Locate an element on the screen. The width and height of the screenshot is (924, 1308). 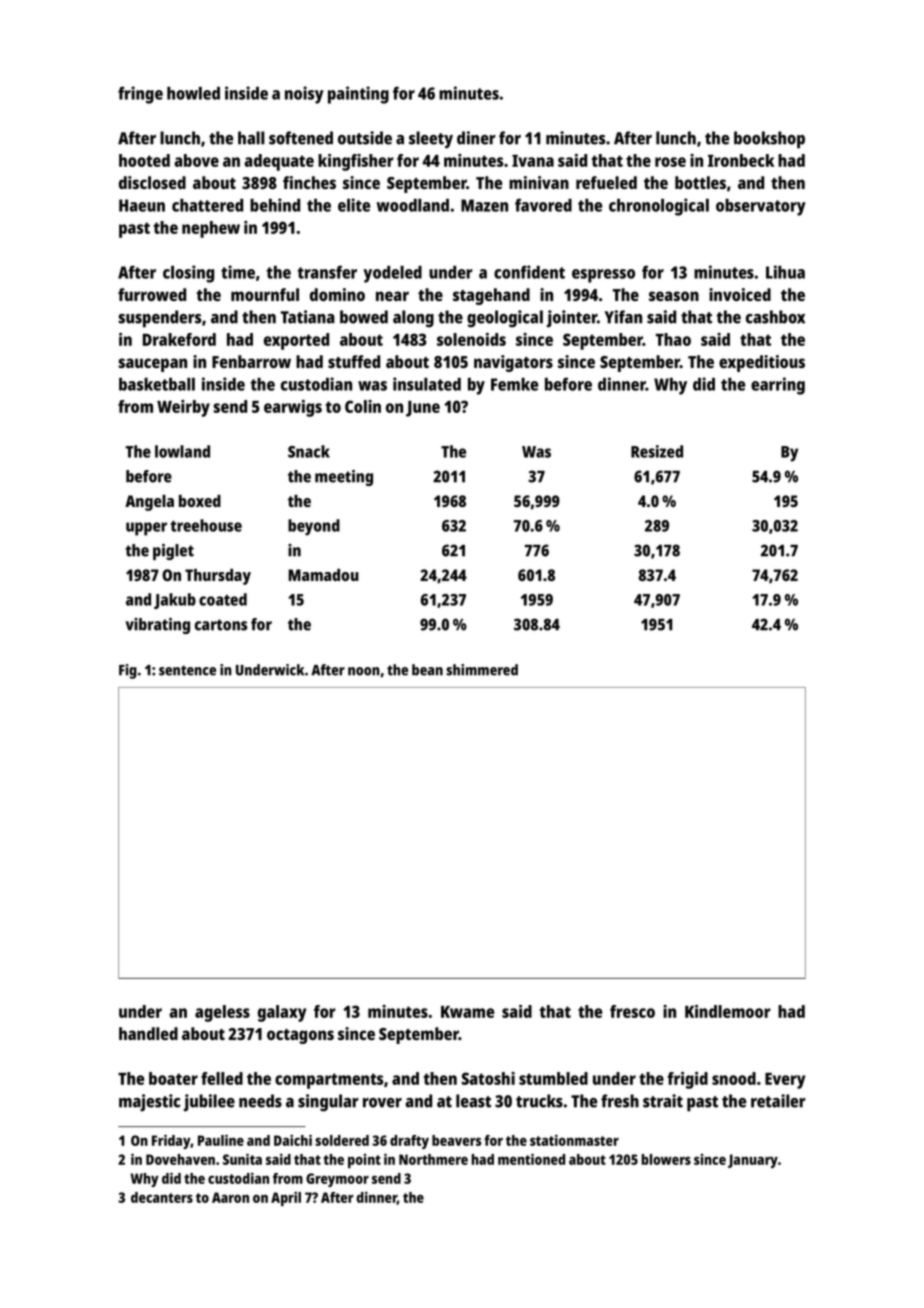
shimmered is located at coordinates (482, 670).
